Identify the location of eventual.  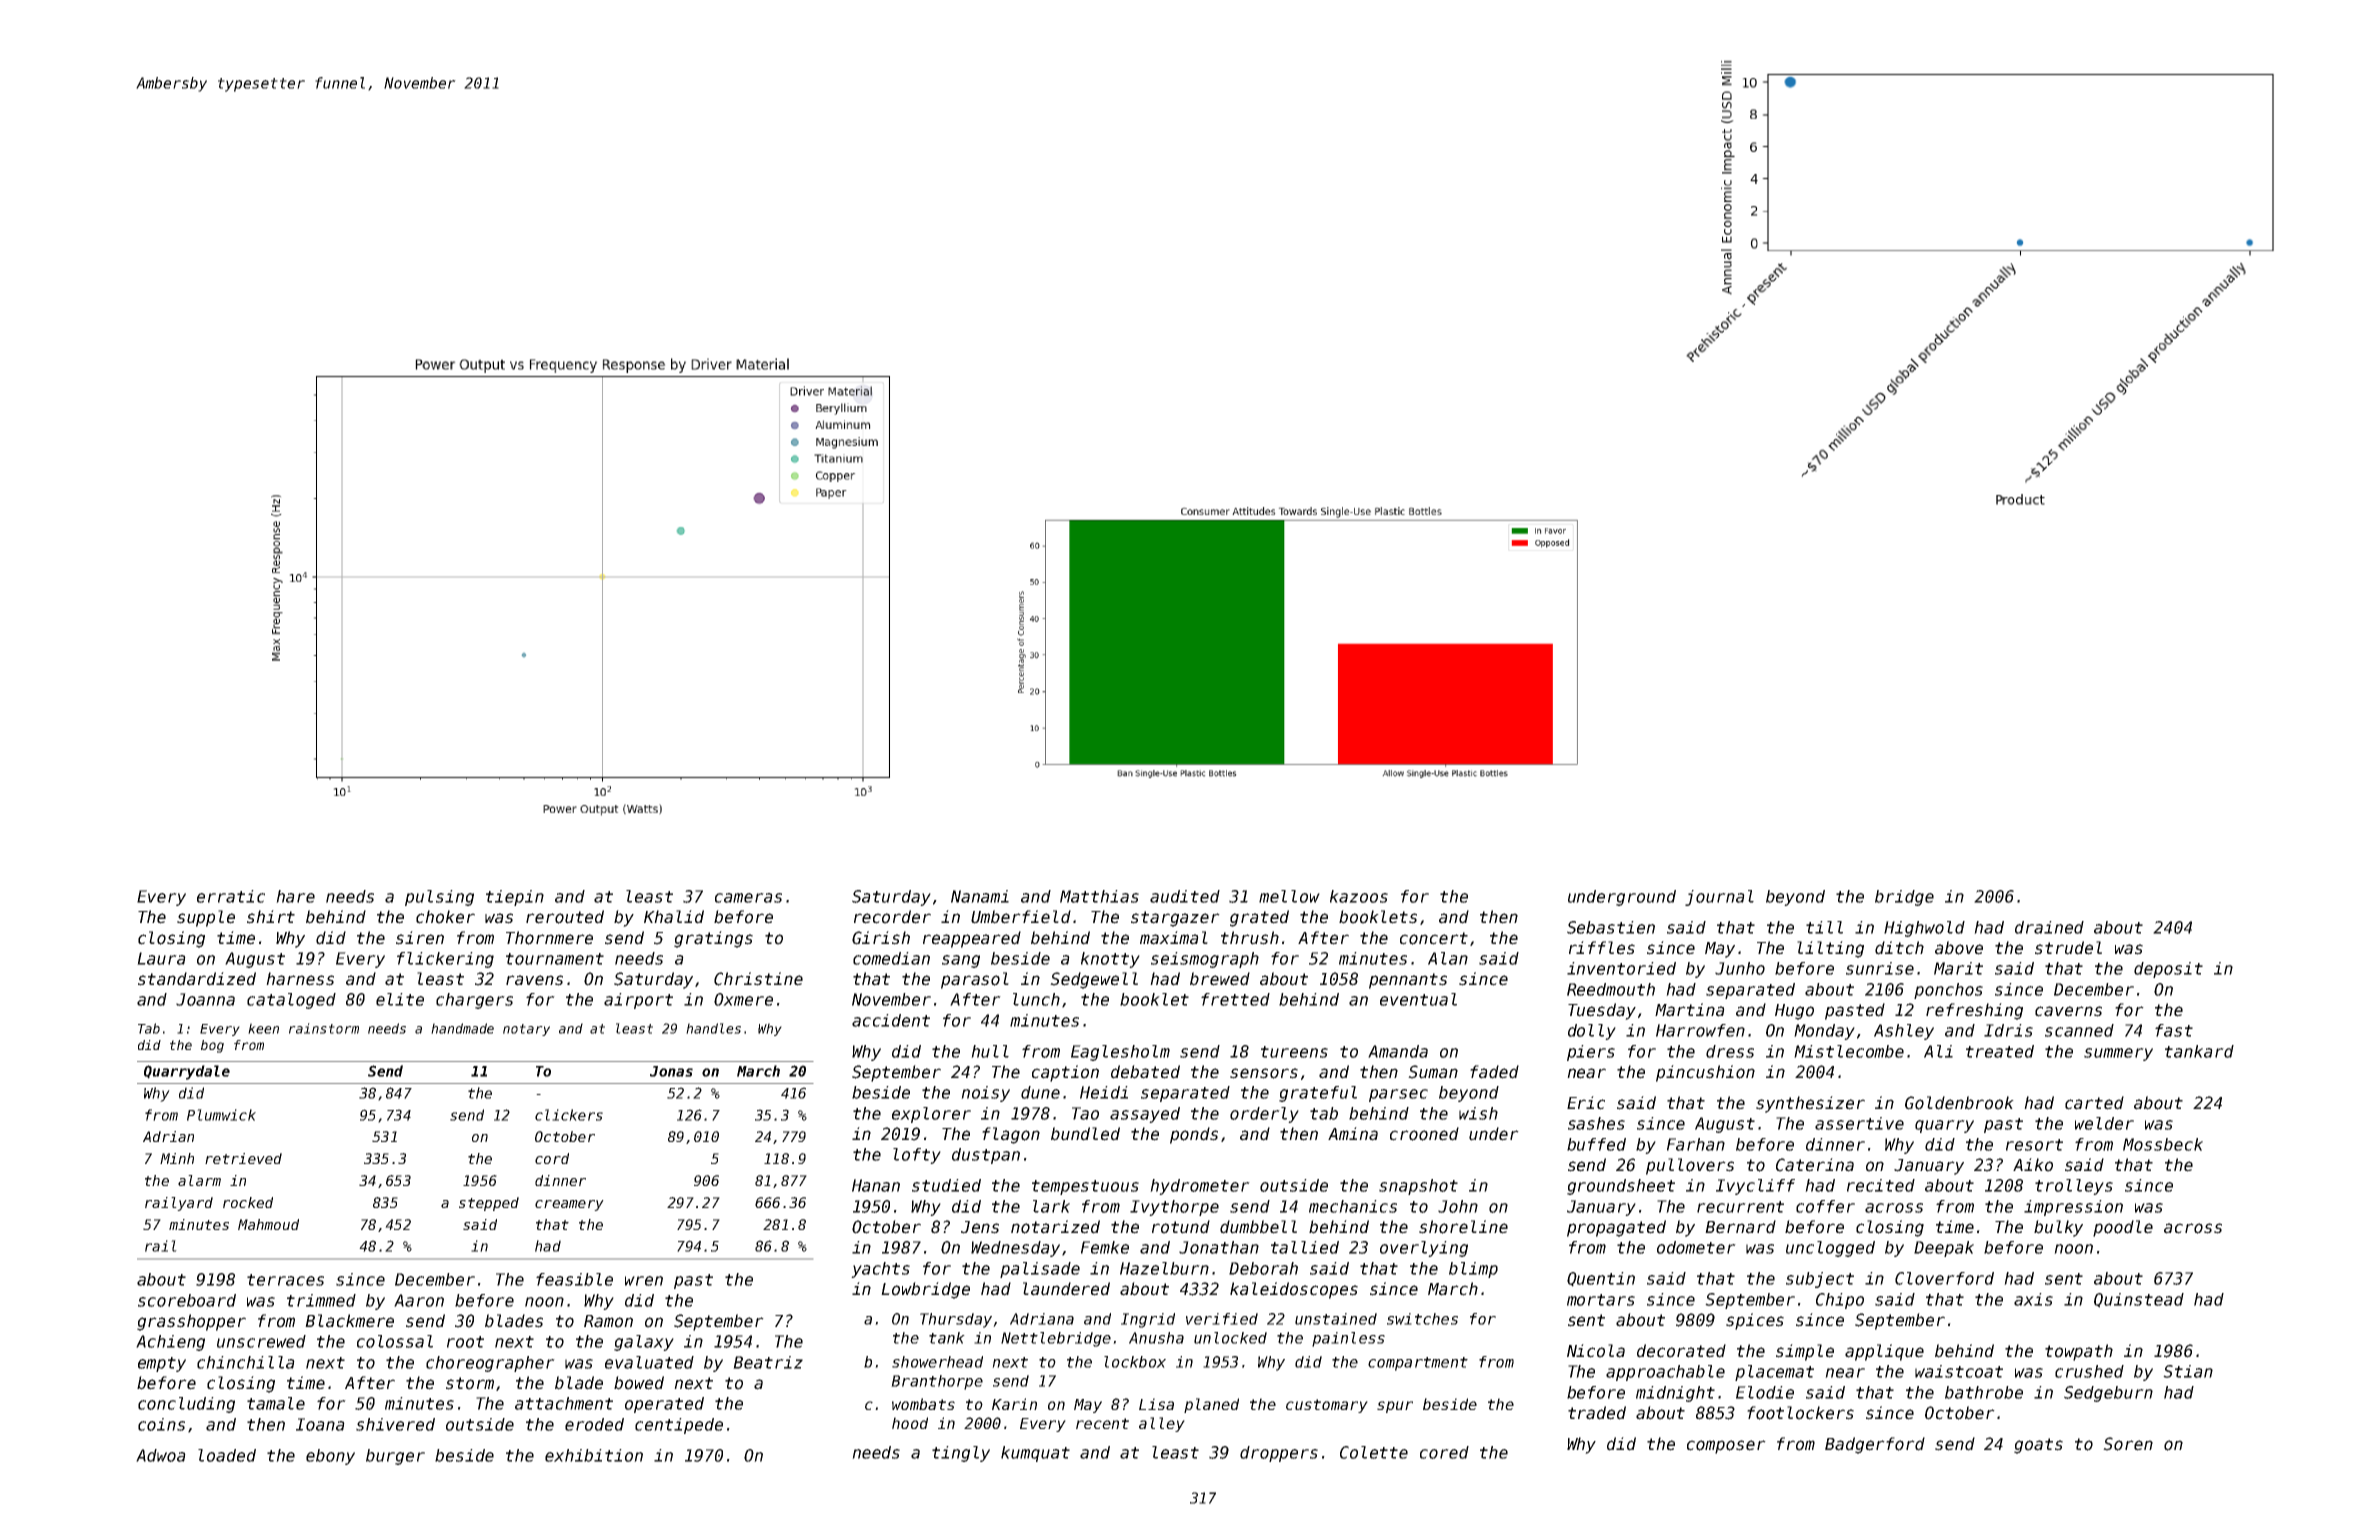
(1418, 999).
